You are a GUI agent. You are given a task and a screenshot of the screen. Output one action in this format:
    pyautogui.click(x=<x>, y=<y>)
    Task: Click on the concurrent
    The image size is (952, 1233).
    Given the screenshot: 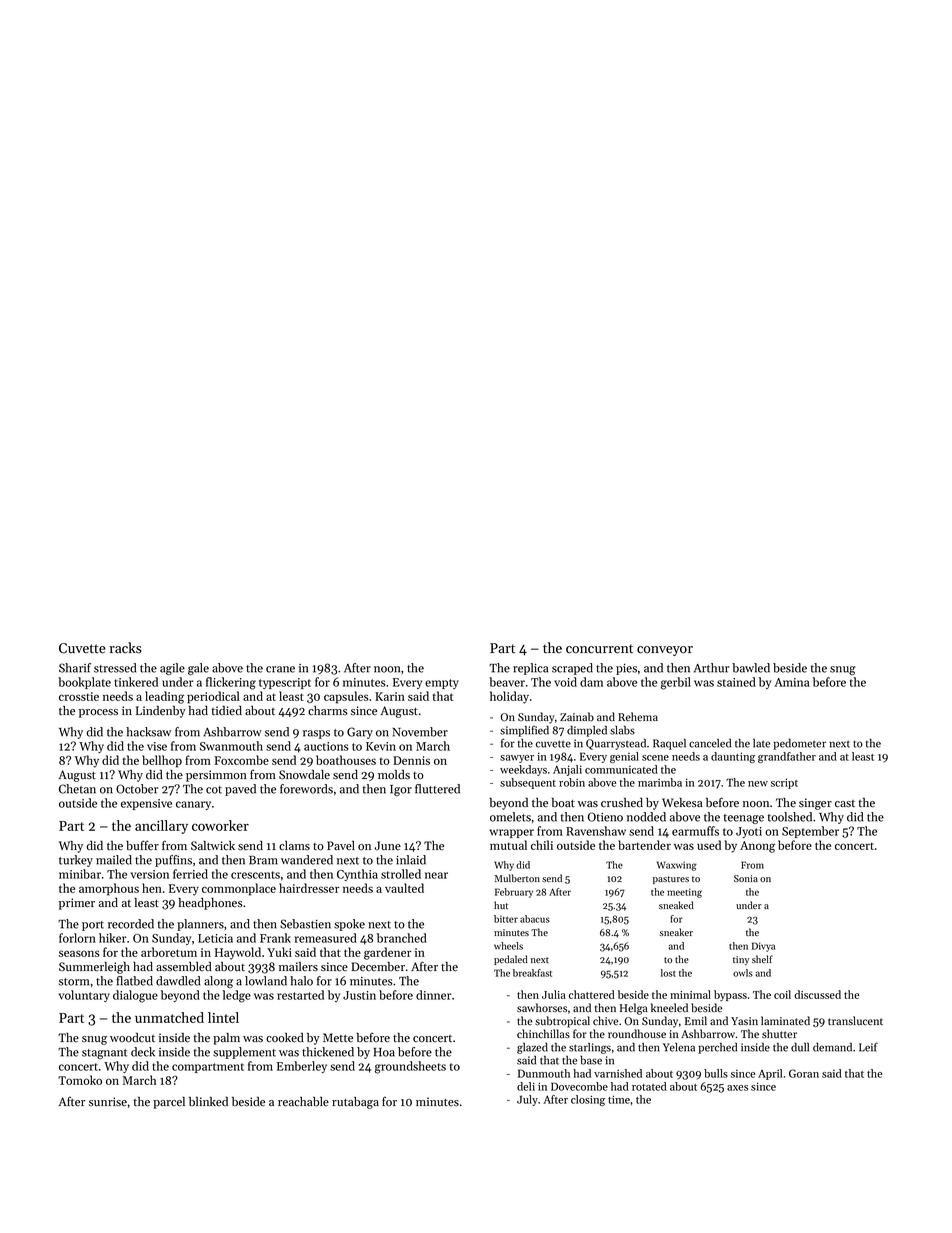 What is the action you would take?
    pyautogui.click(x=599, y=649)
